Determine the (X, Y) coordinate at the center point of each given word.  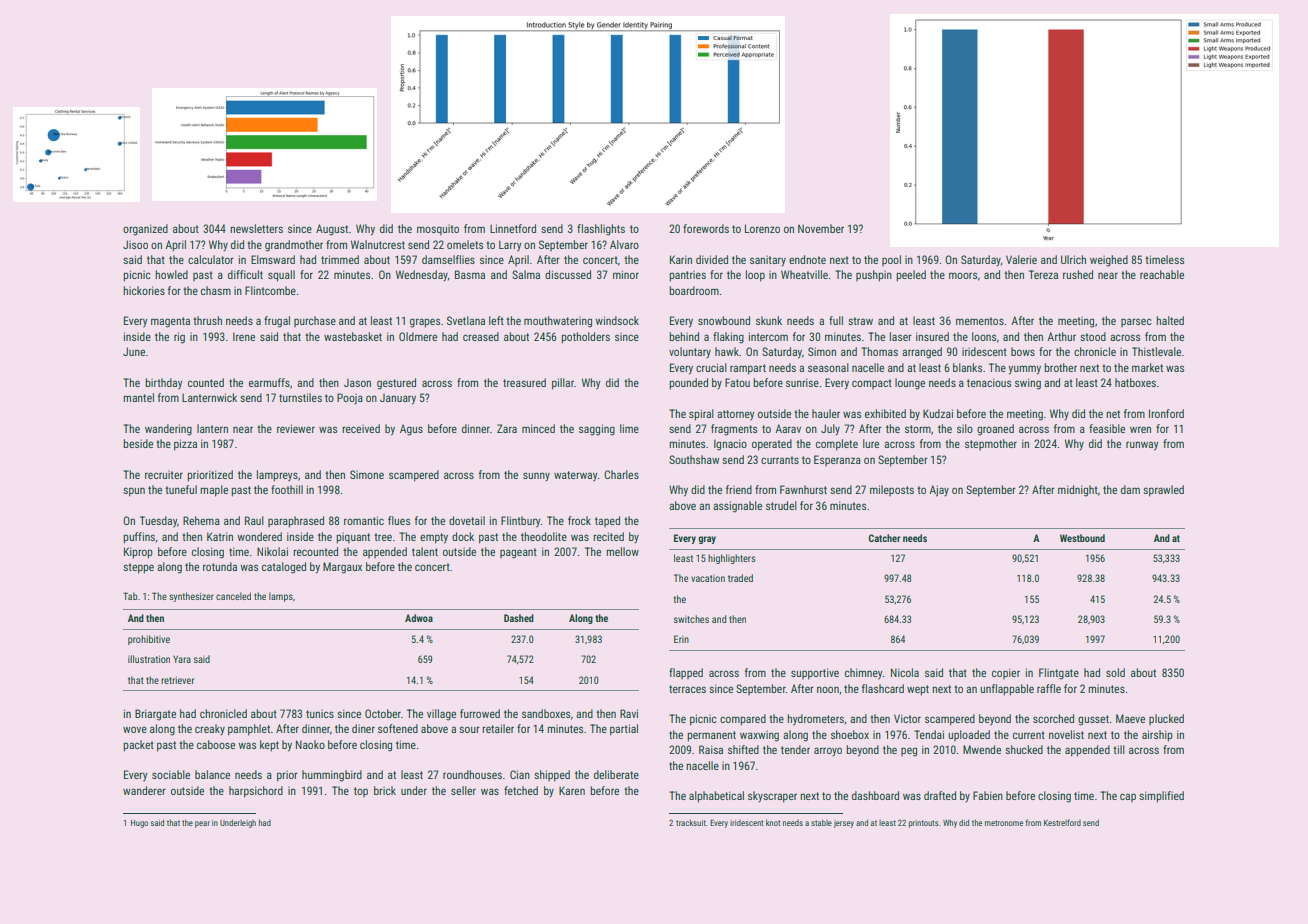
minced (538, 428)
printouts (924, 824)
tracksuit (691, 822)
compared (743, 720)
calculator (211, 259)
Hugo (139, 824)
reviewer (296, 428)
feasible (1107, 428)
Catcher (884, 538)
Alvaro (624, 244)
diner (363, 728)
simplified (1161, 797)
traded (740, 578)
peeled (911, 276)
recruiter (164, 474)
